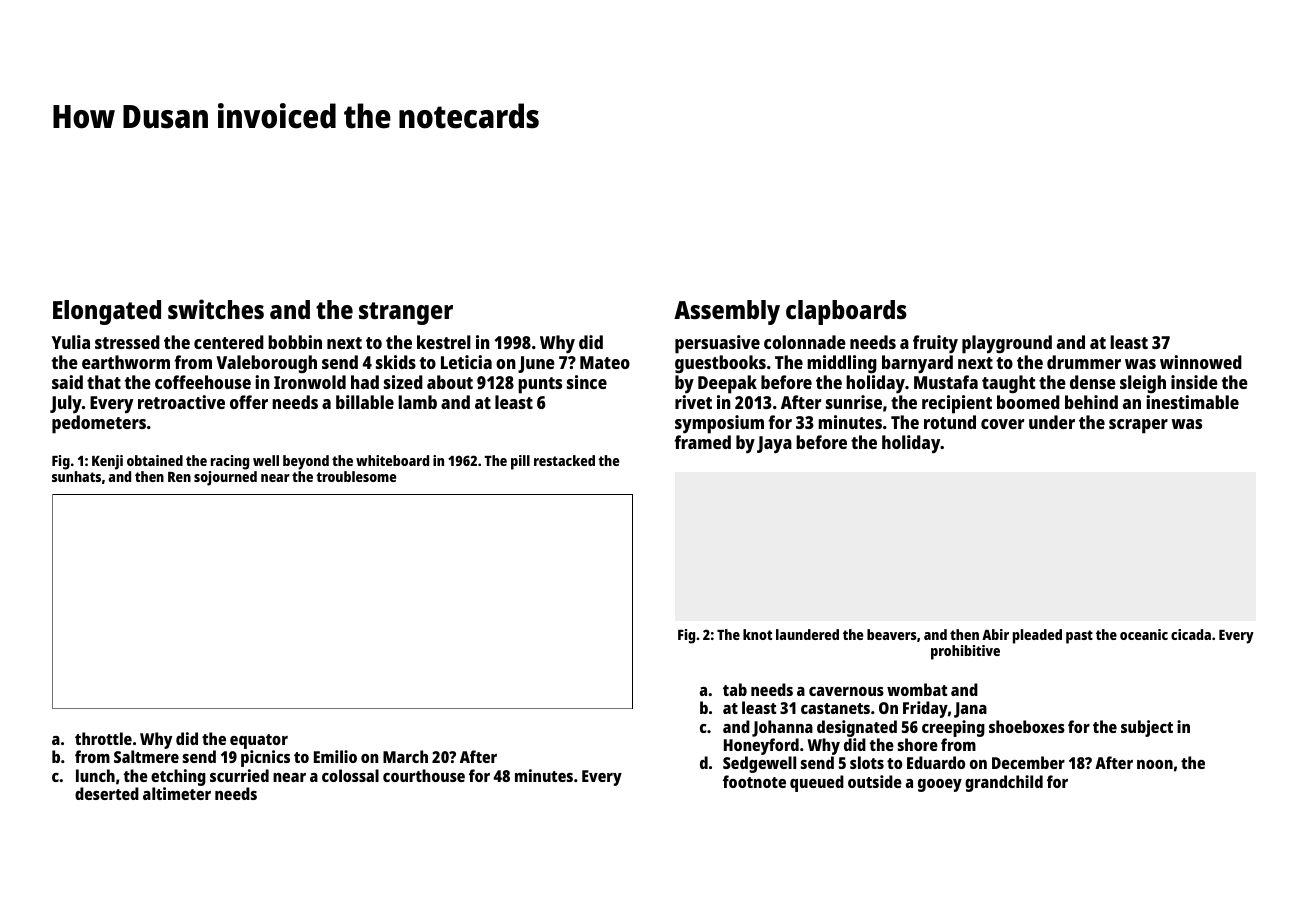 The height and width of the screenshot is (924, 1308). What do you see at coordinates (177, 793) in the screenshot?
I see `altimeter` at bounding box center [177, 793].
